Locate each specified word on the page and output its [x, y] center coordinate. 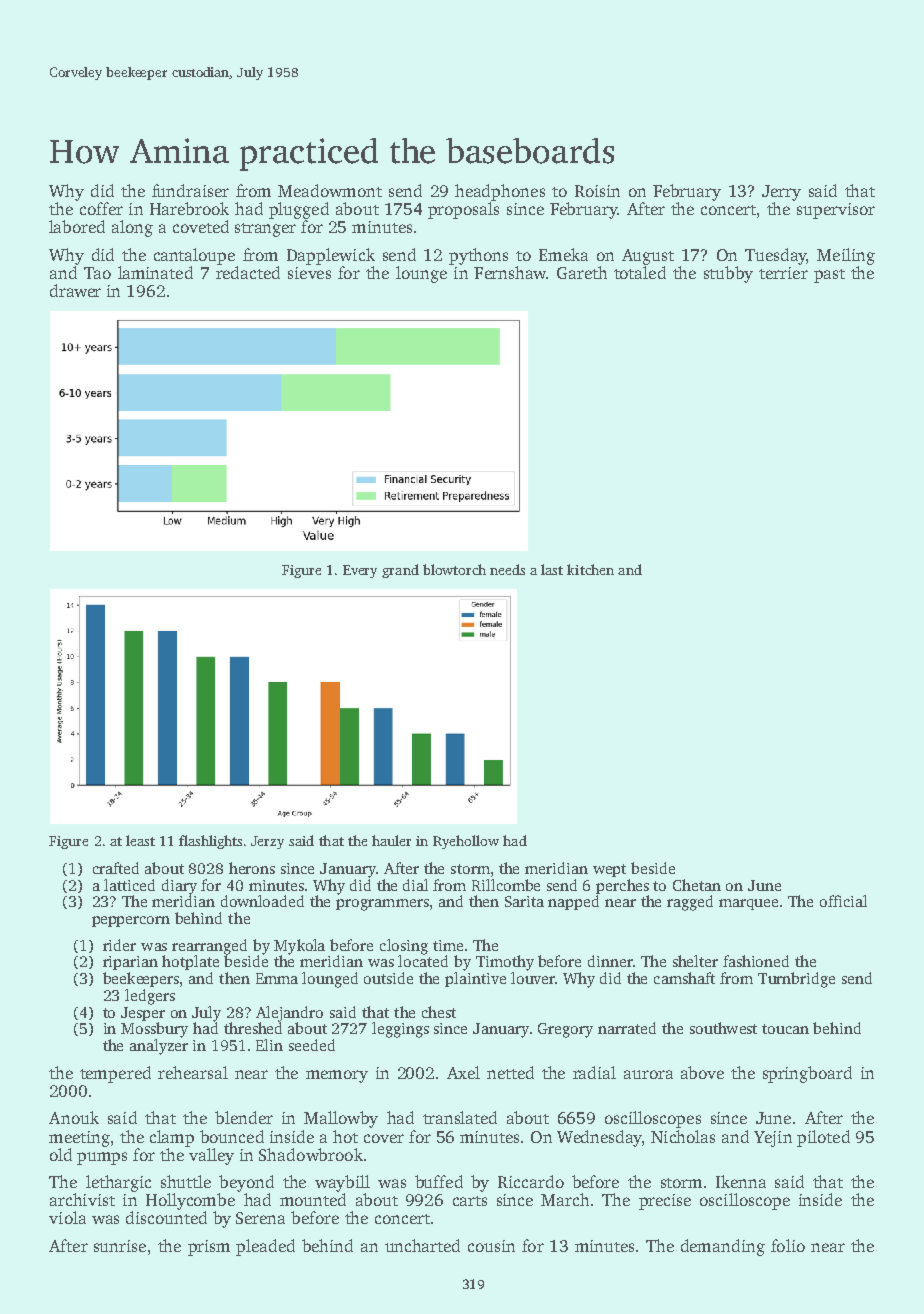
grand [400, 571]
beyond [246, 1183]
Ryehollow [466, 842]
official [843, 901]
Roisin [597, 191]
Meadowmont [330, 190]
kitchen [590, 569]
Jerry [781, 193]
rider [119, 945]
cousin [491, 1246]
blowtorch [454, 569]
